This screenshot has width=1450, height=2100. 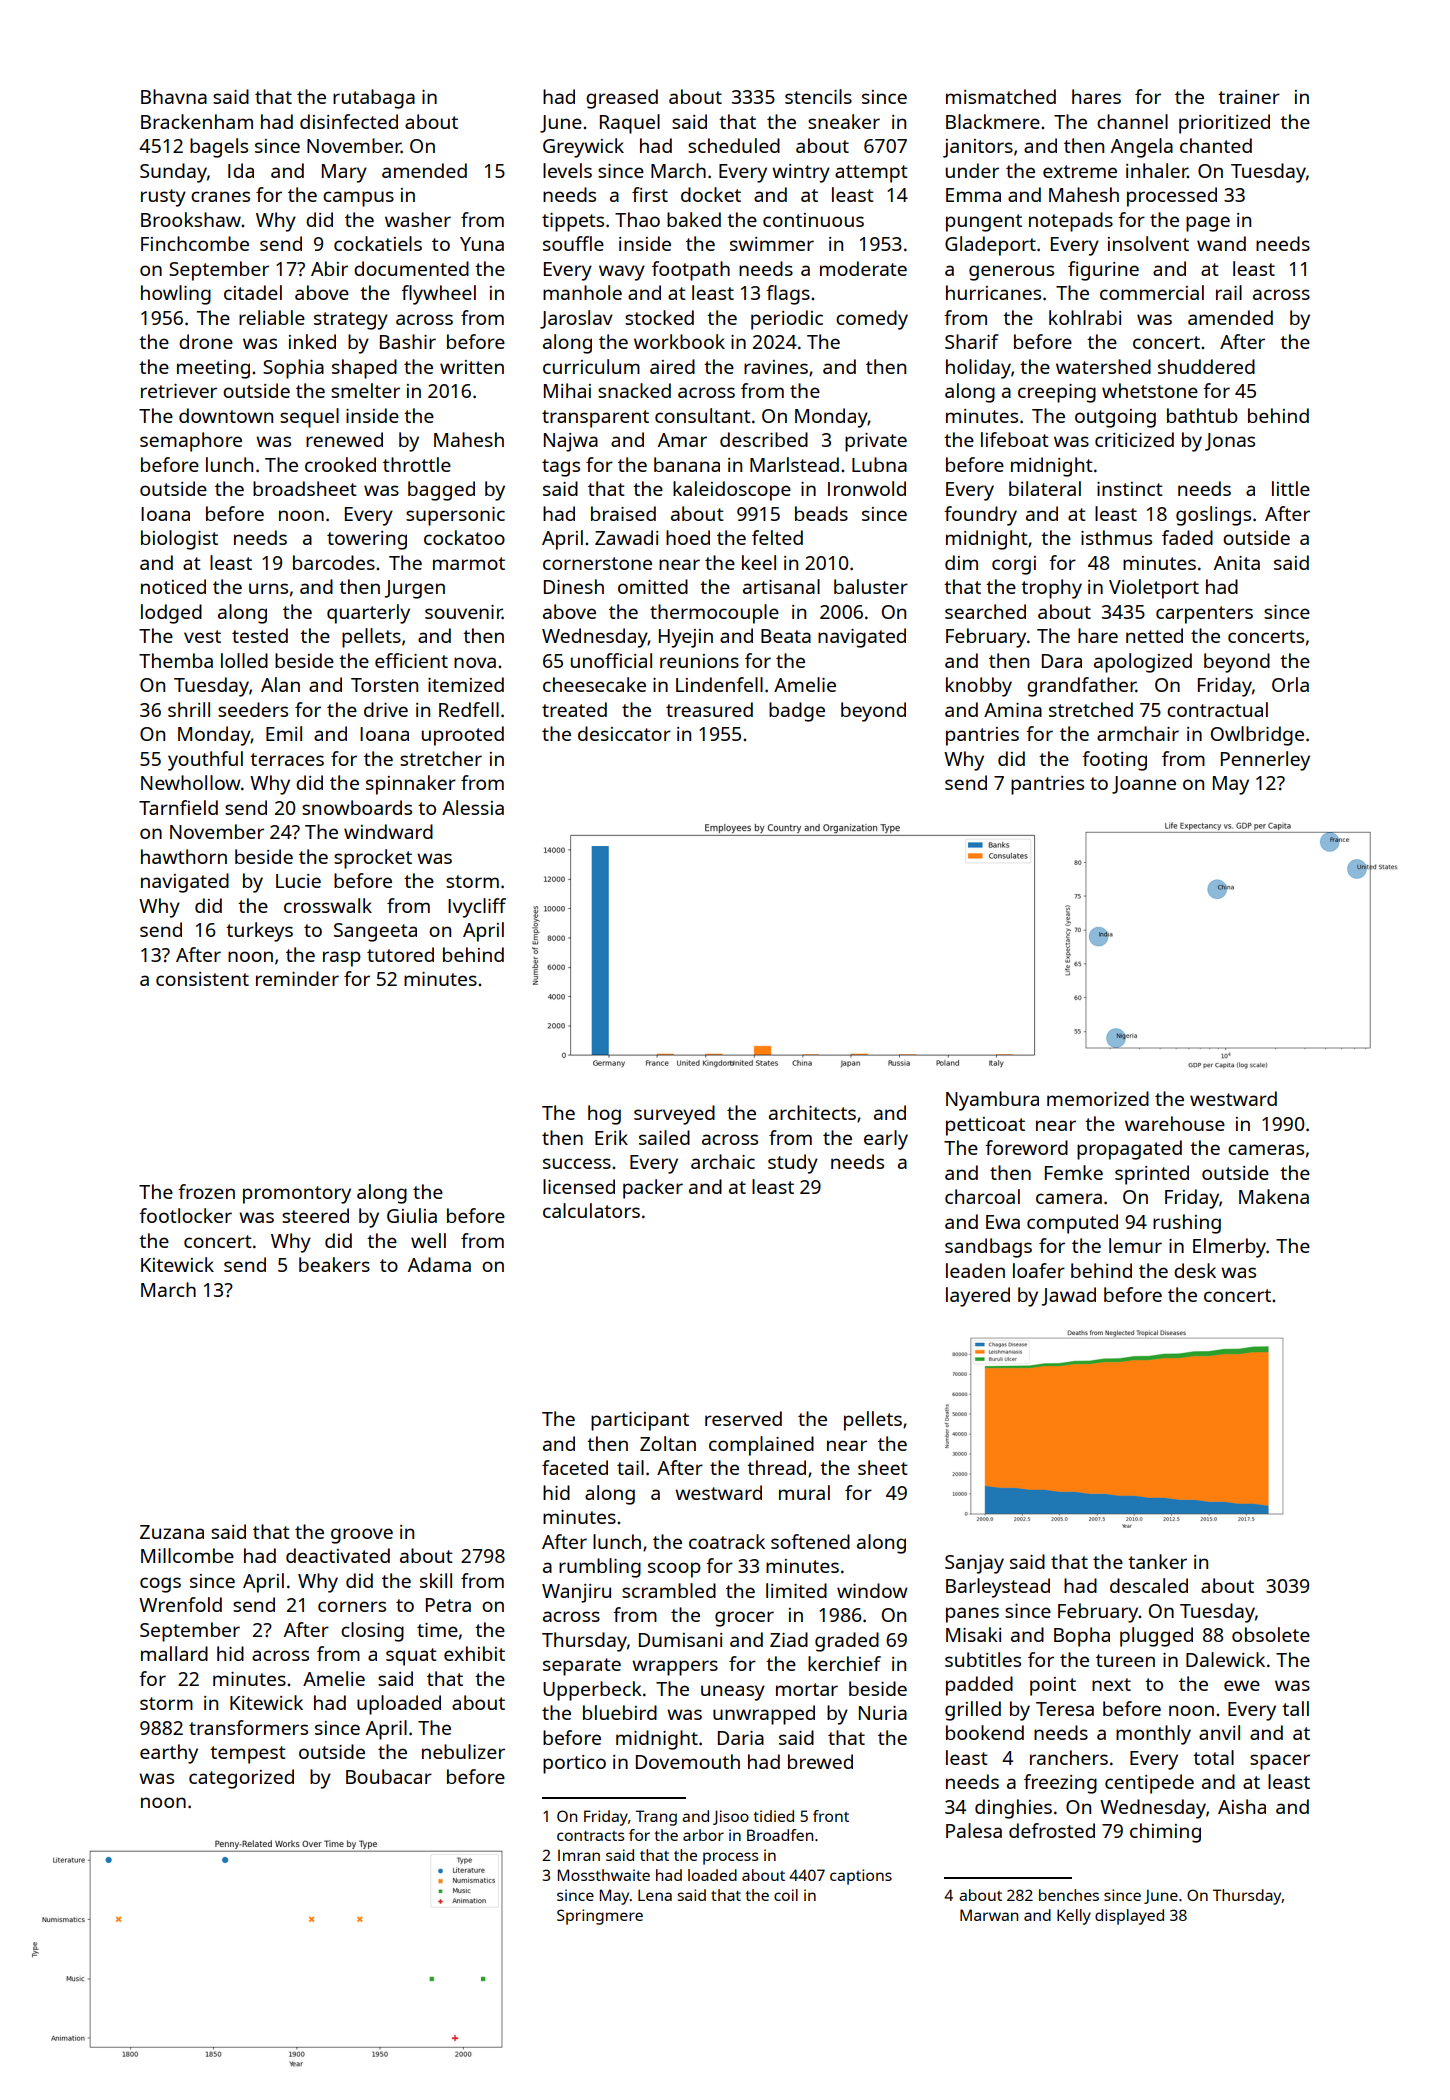 What do you see at coordinates (600, 1917) in the screenshot?
I see `Springmere` at bounding box center [600, 1917].
